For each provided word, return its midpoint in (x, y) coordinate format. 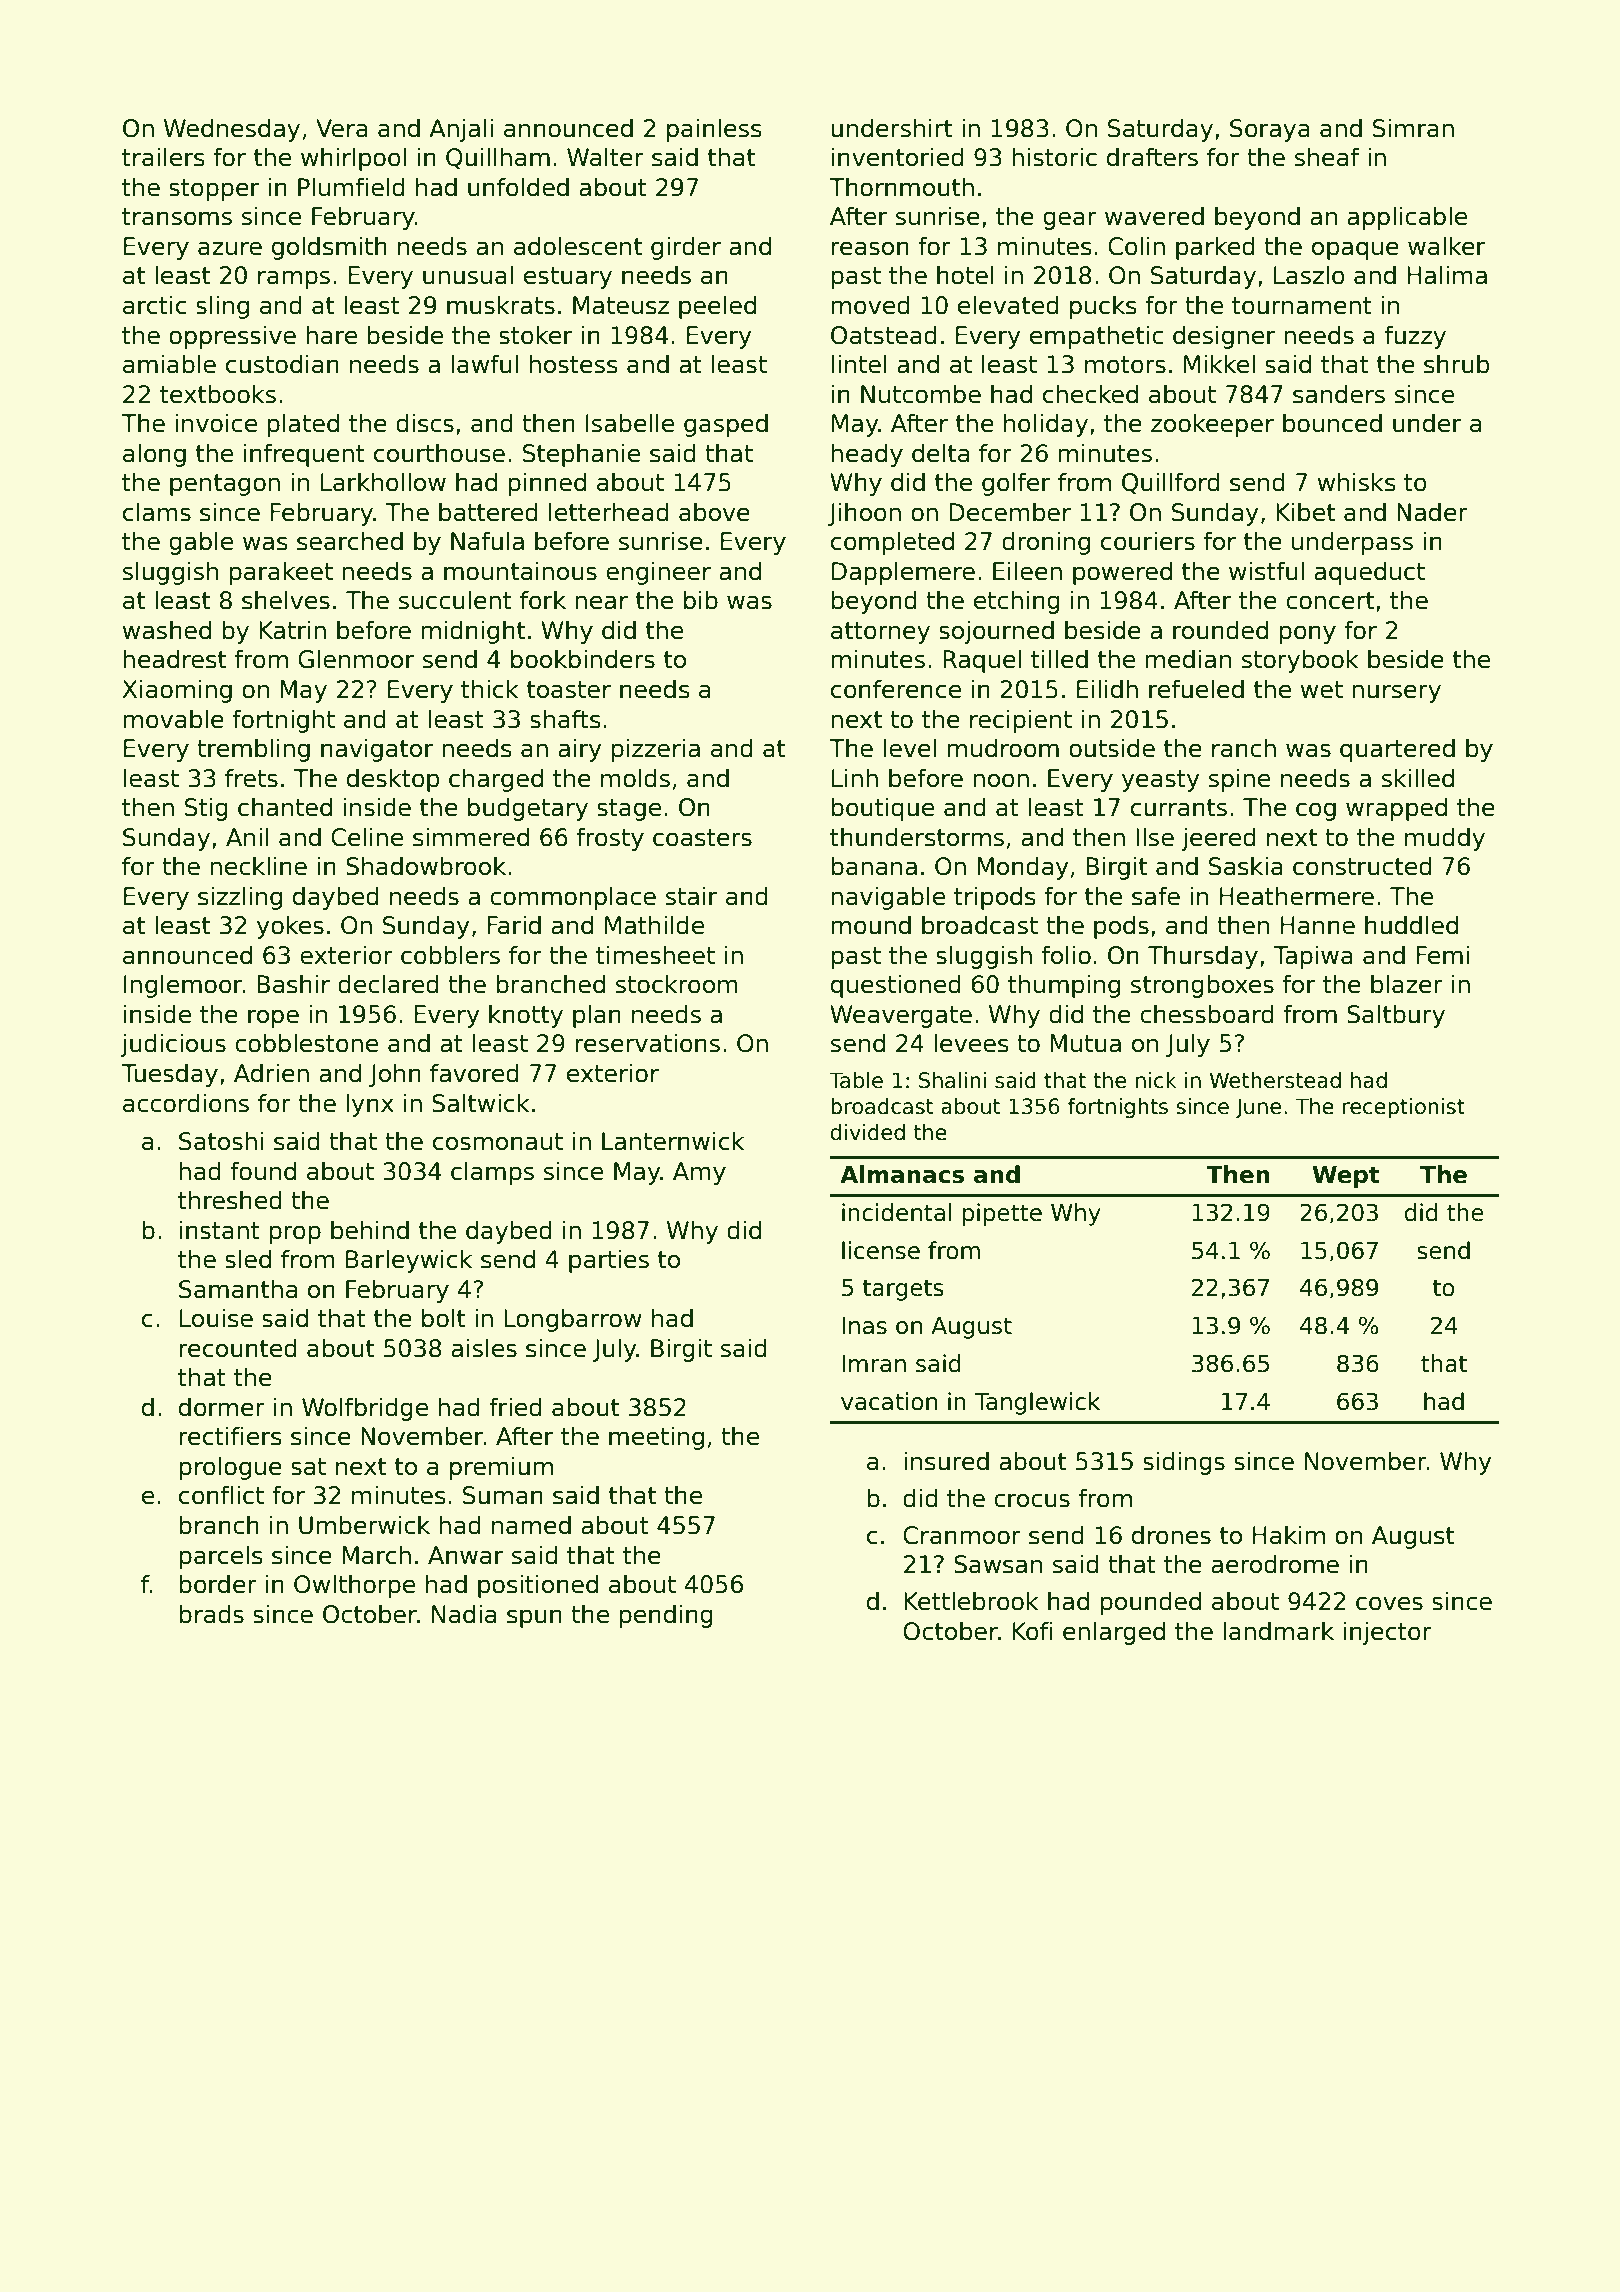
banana (874, 866)
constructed (1362, 866)
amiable (169, 364)
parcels (221, 1557)
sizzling (240, 898)
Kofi (1033, 1631)
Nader (1432, 512)
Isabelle (630, 423)
